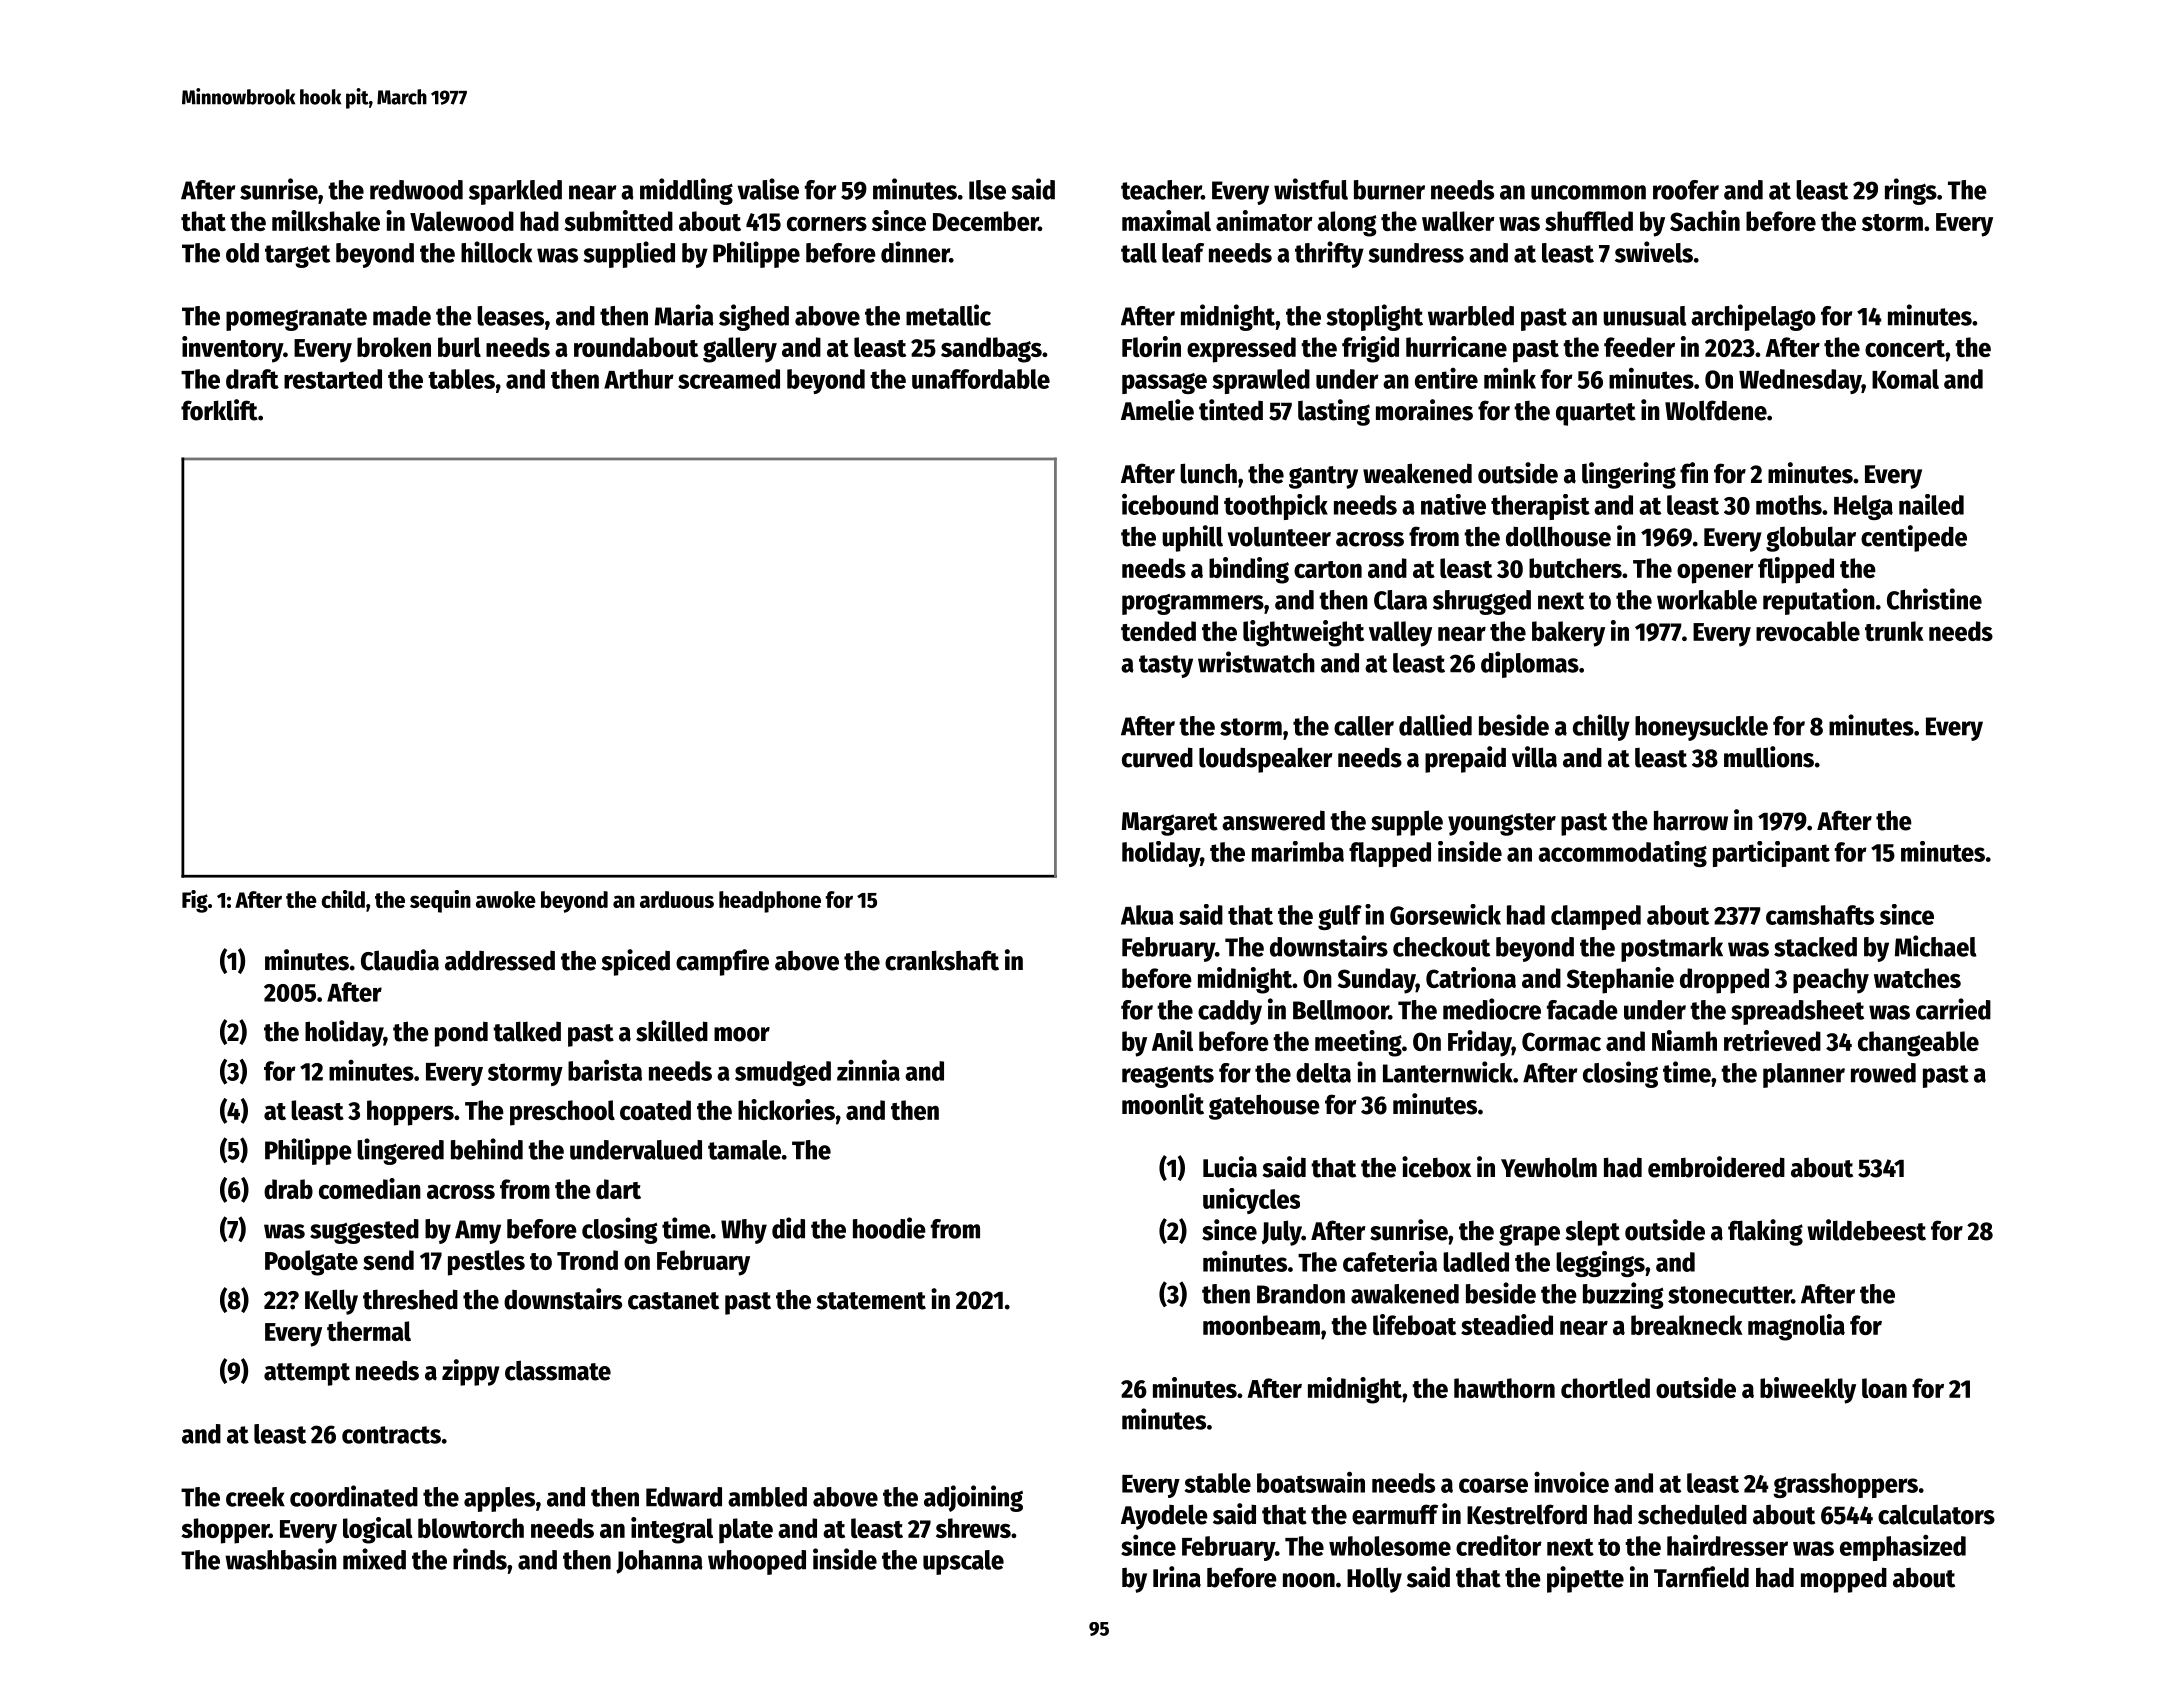  What do you see at coordinates (1808, 1390) in the image?
I see `biweekly` at bounding box center [1808, 1390].
